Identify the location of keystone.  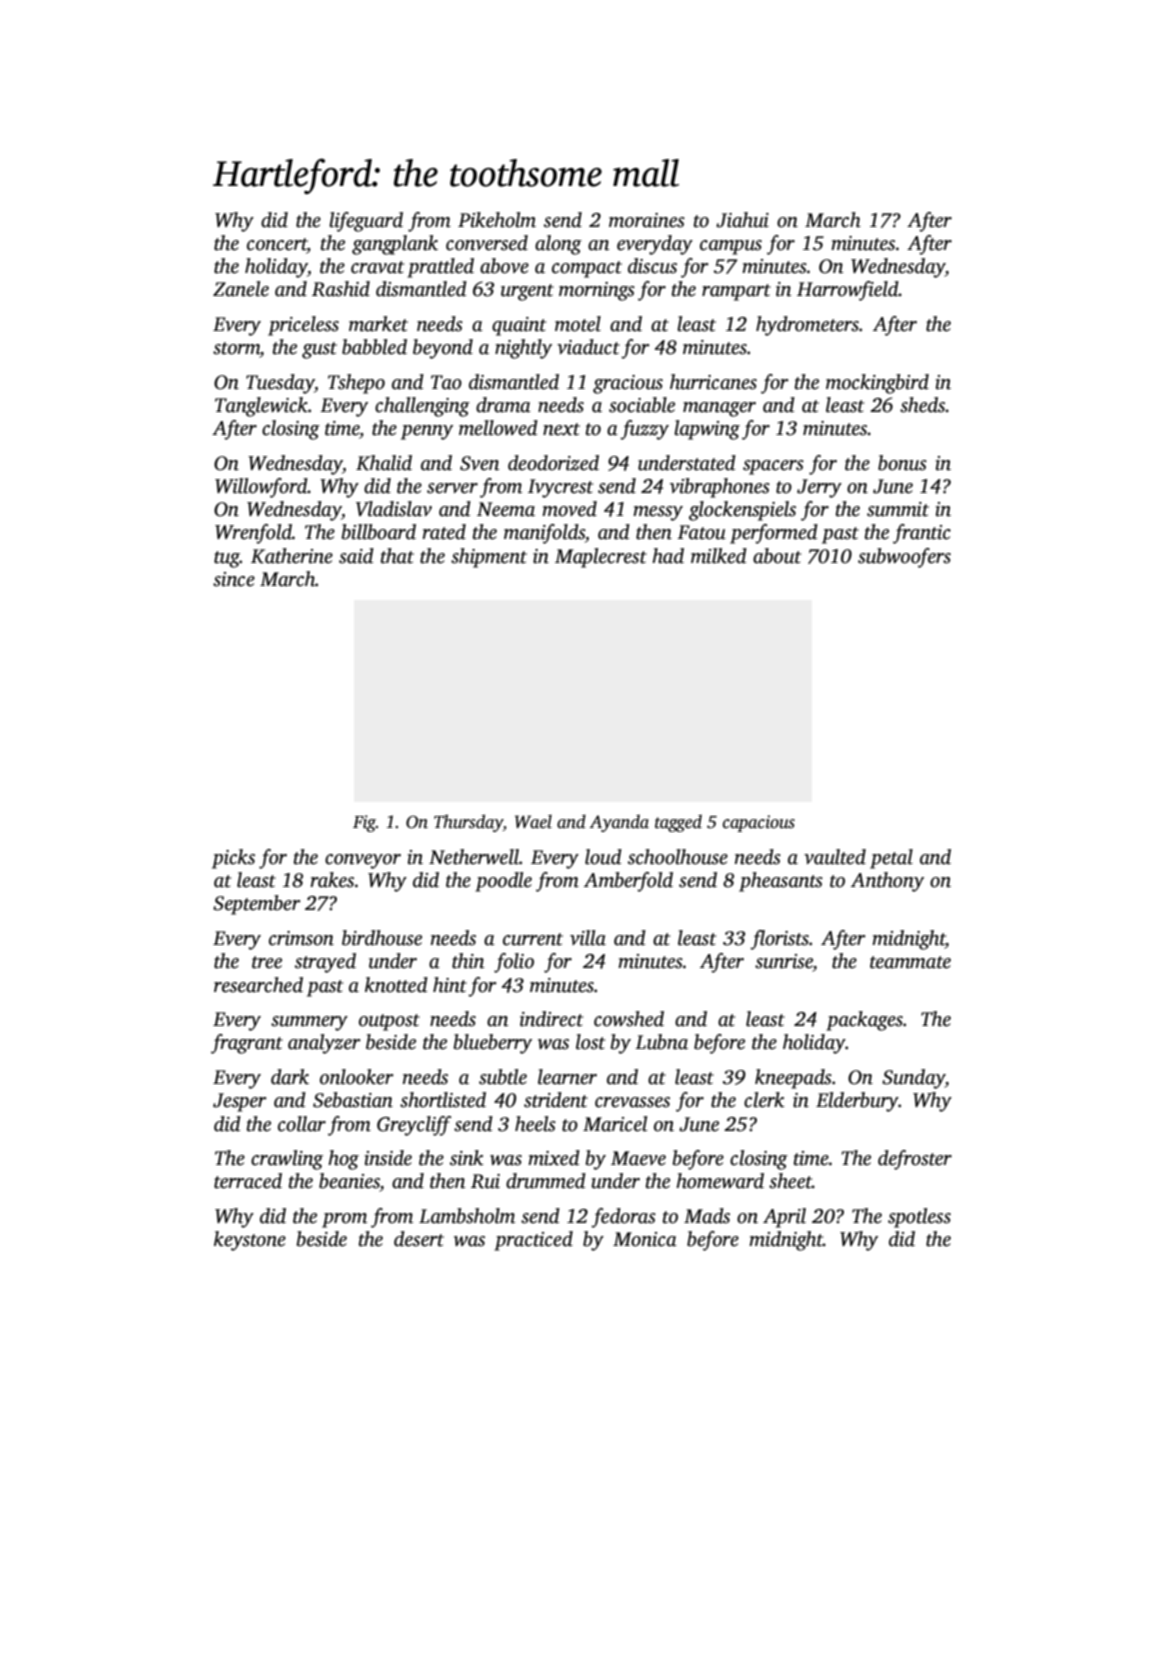
(250, 1241).
